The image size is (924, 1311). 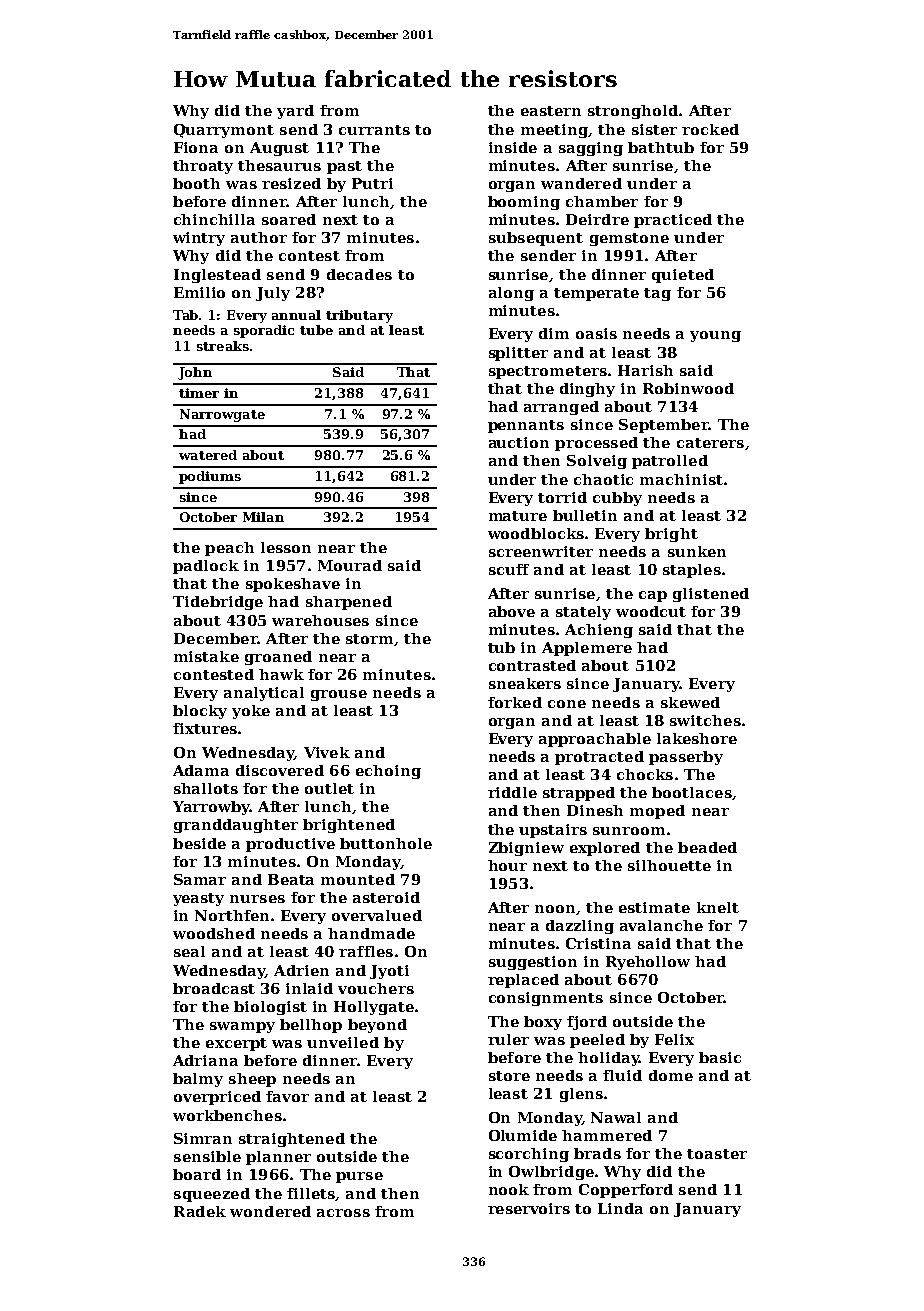 I want to click on pennants, so click(x=526, y=426).
